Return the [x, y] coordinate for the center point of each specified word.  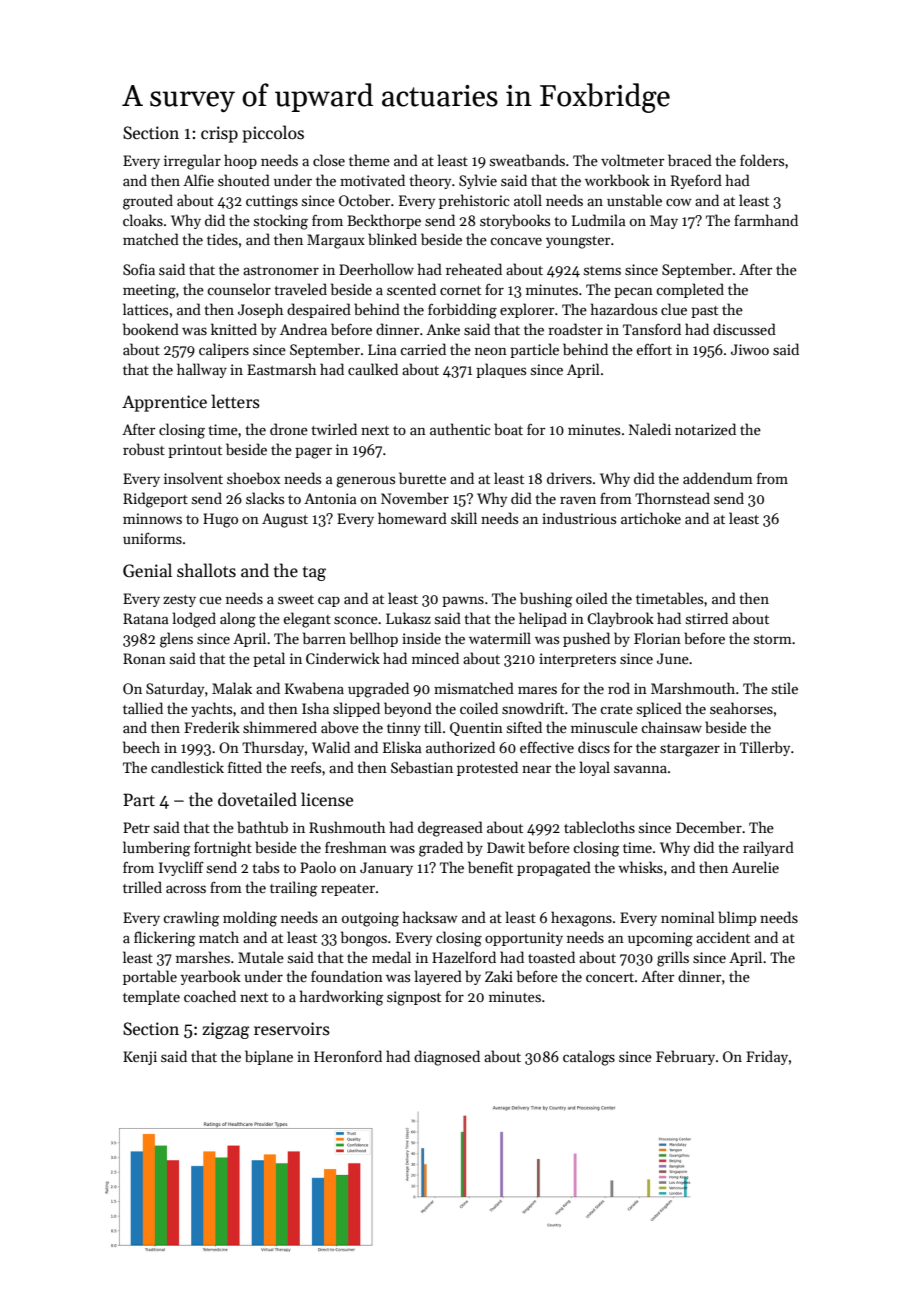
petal [269, 659]
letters [235, 401]
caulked [373, 369]
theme [369, 160]
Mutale [261, 957]
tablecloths [599, 827]
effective [547, 747]
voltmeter [632, 160]
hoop [240, 161]
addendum [718, 478]
